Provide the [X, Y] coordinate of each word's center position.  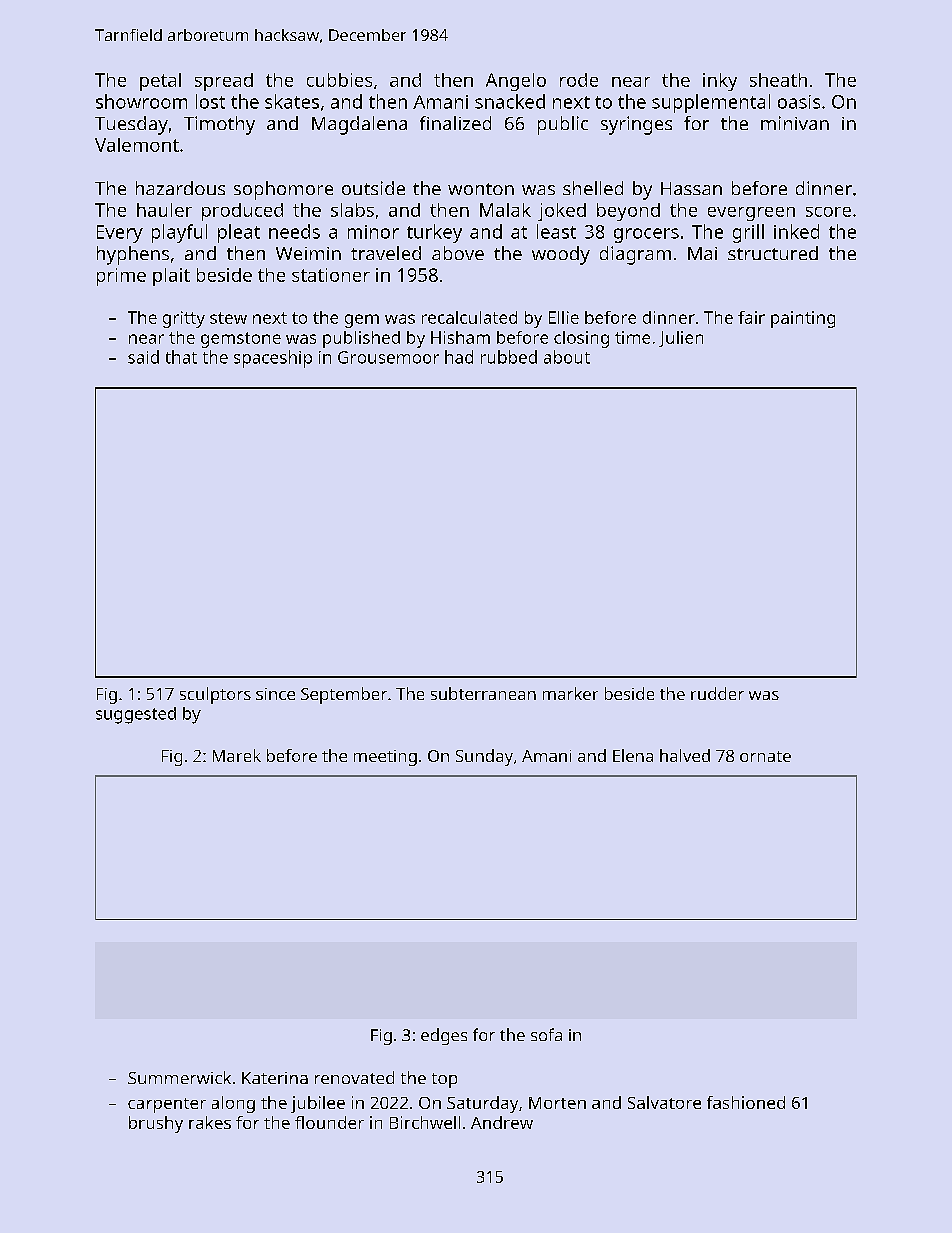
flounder [329, 1122]
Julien [681, 339]
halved [685, 755]
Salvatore [664, 1102]
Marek [237, 755]
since [275, 694]
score [828, 212]
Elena [633, 755]
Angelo [516, 82]
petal [160, 82]
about [567, 357]
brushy [156, 1124]
